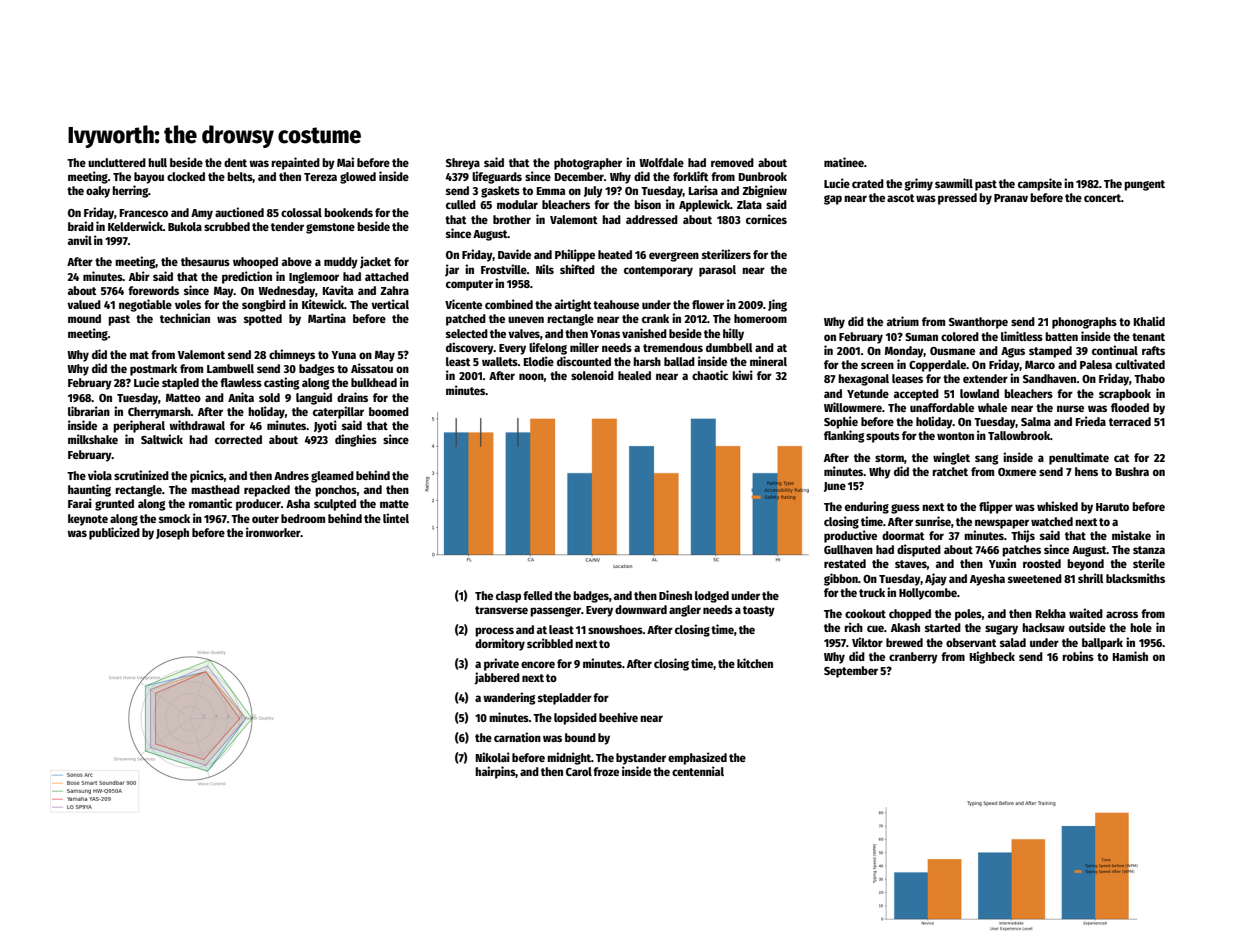  I want to click on Frieda, so click(1091, 421).
